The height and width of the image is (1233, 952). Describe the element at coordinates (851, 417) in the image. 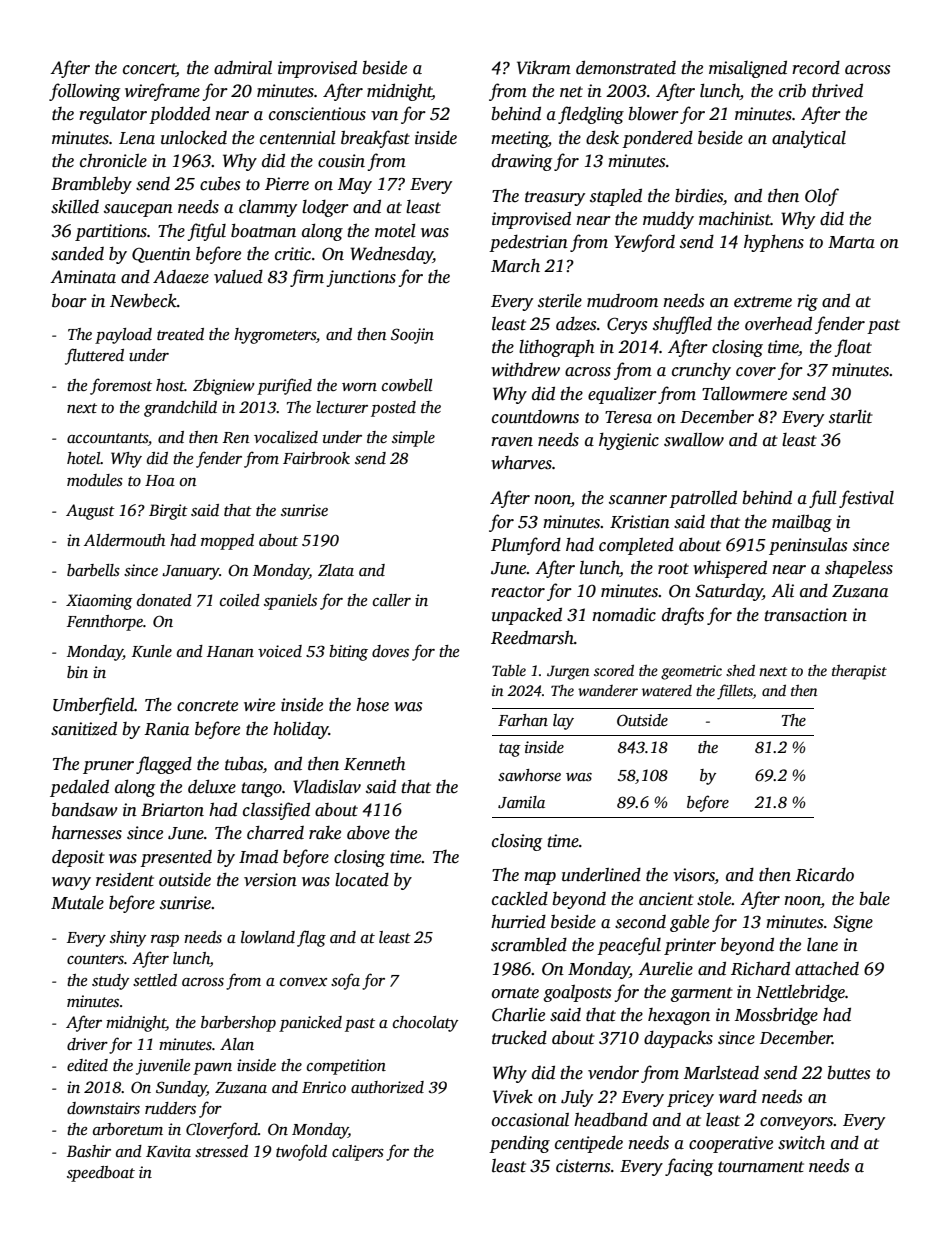

I see `starlit` at that location.
